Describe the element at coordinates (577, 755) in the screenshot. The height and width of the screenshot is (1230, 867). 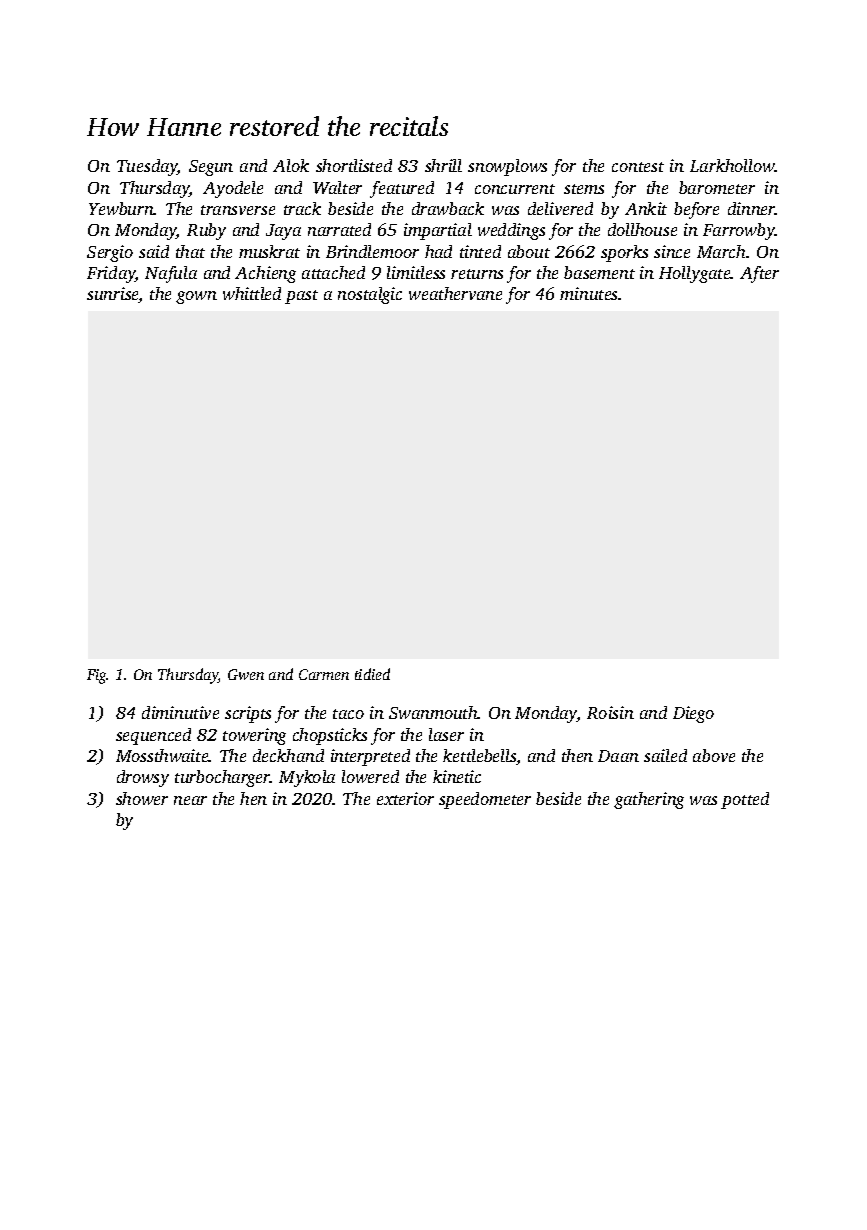
I see `then` at that location.
